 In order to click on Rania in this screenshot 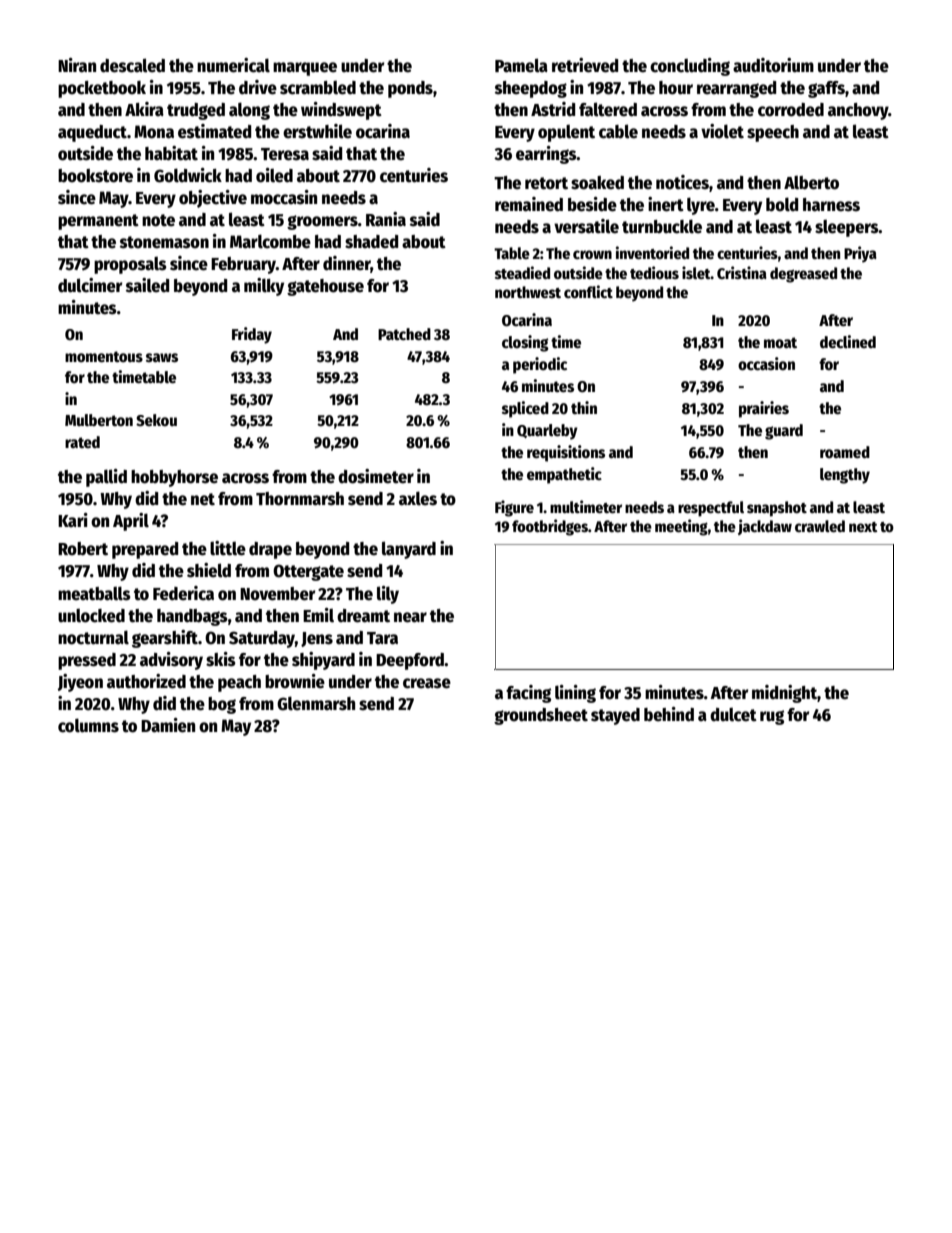, I will do `click(386, 219)`.
